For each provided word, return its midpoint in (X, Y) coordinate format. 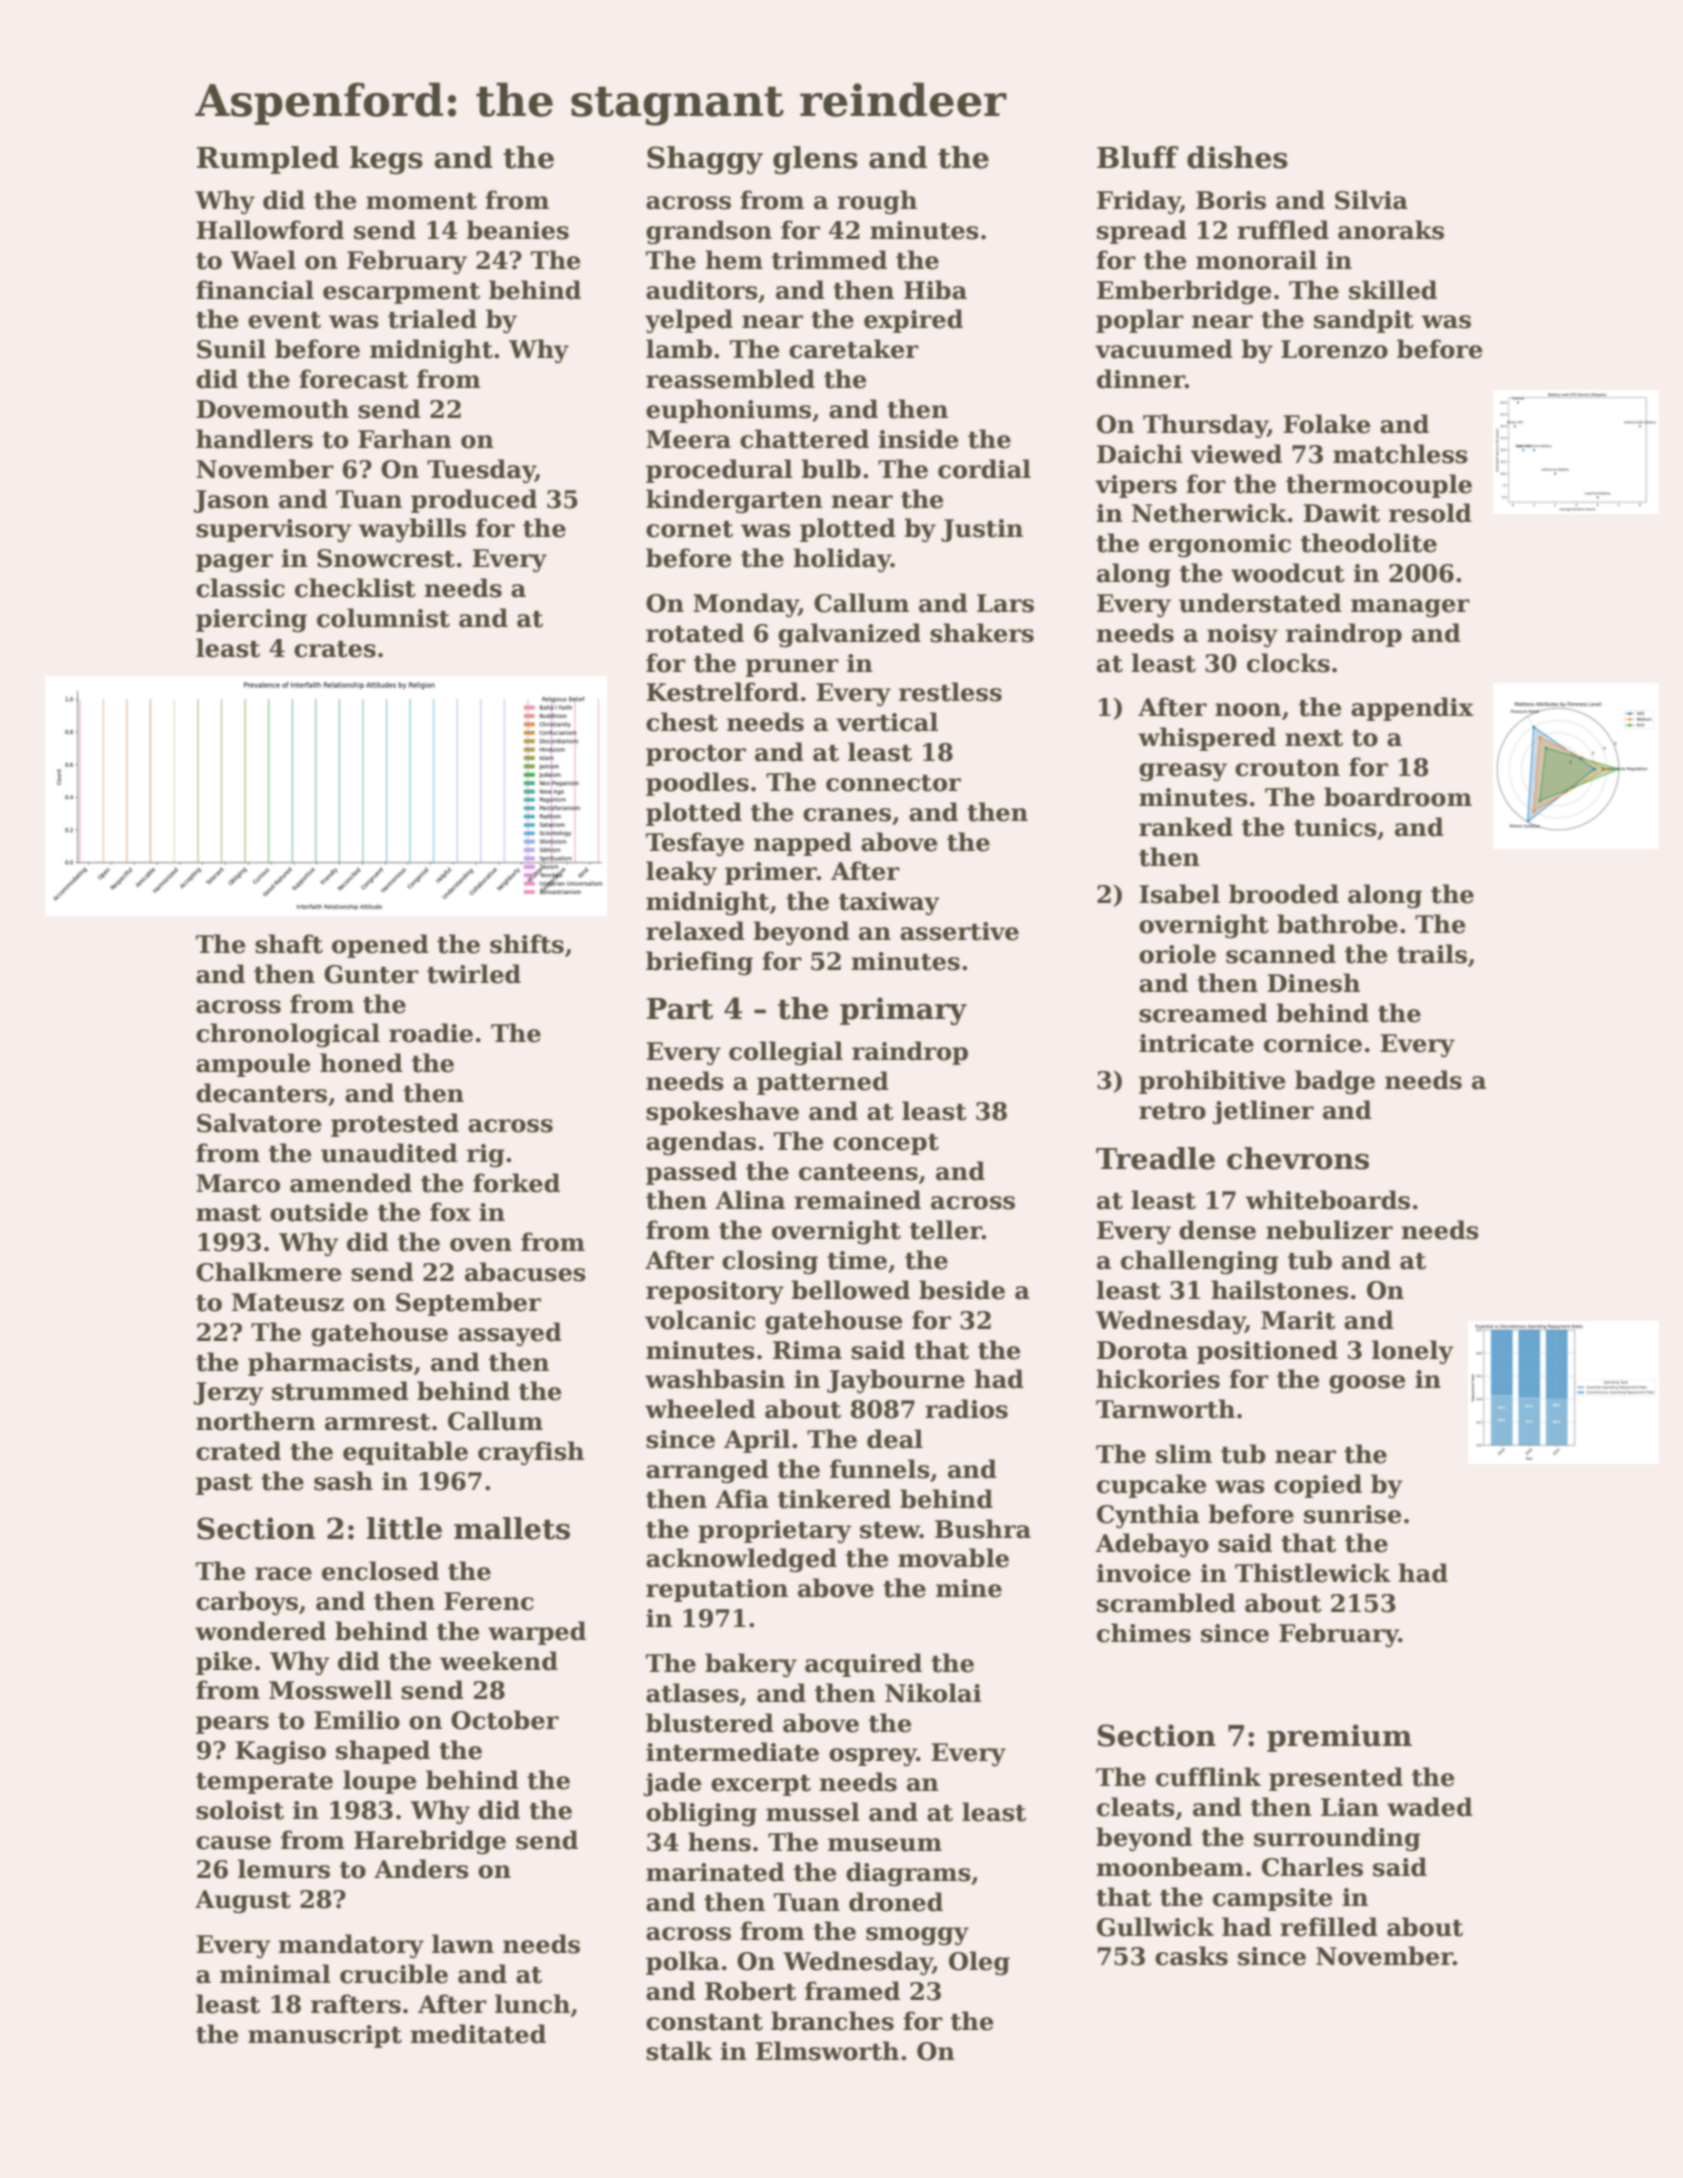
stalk (679, 2051)
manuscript (325, 2036)
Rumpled (268, 160)
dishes (1237, 157)
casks (1191, 1956)
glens (815, 160)
